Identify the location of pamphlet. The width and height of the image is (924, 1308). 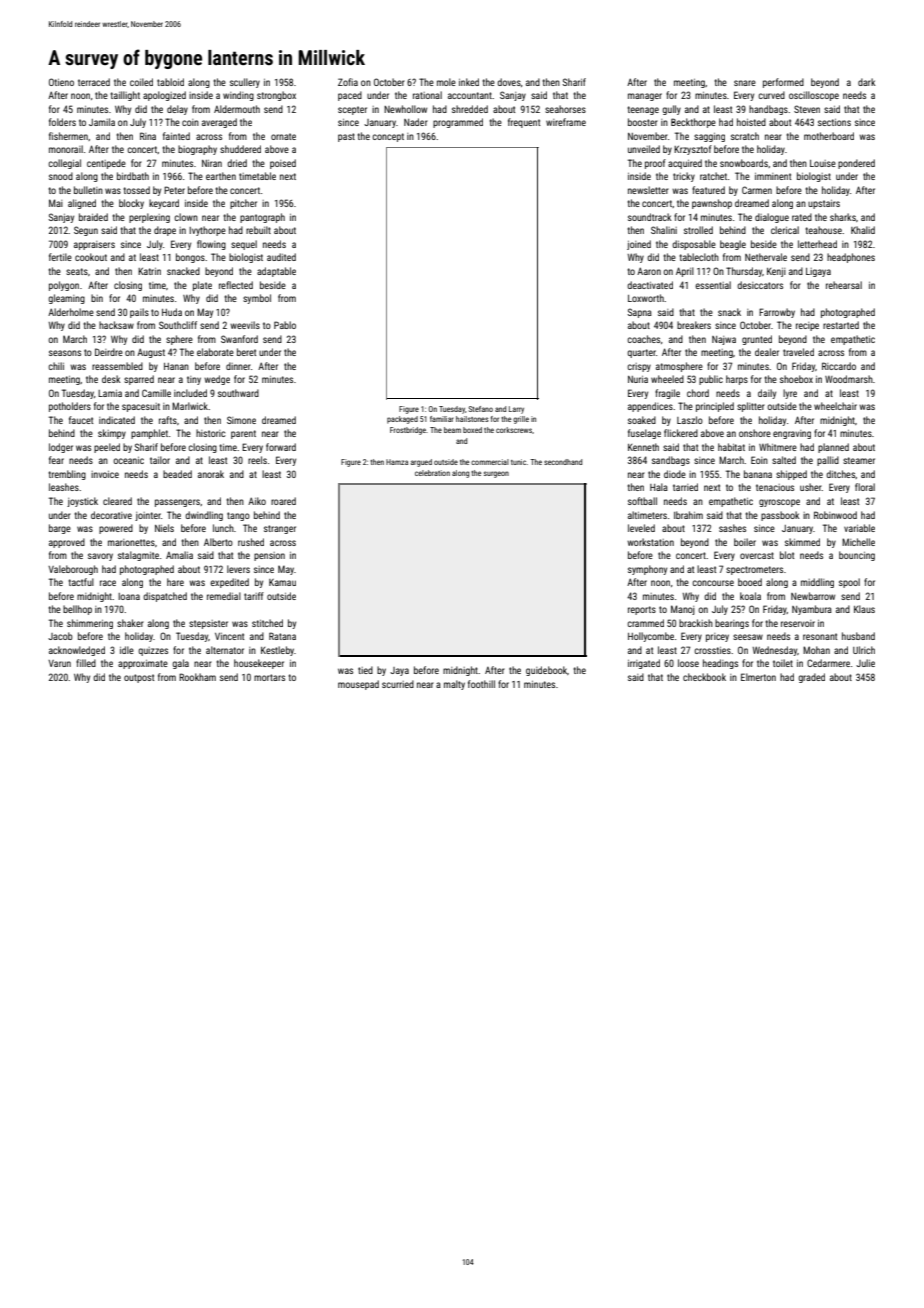
(149, 434).
